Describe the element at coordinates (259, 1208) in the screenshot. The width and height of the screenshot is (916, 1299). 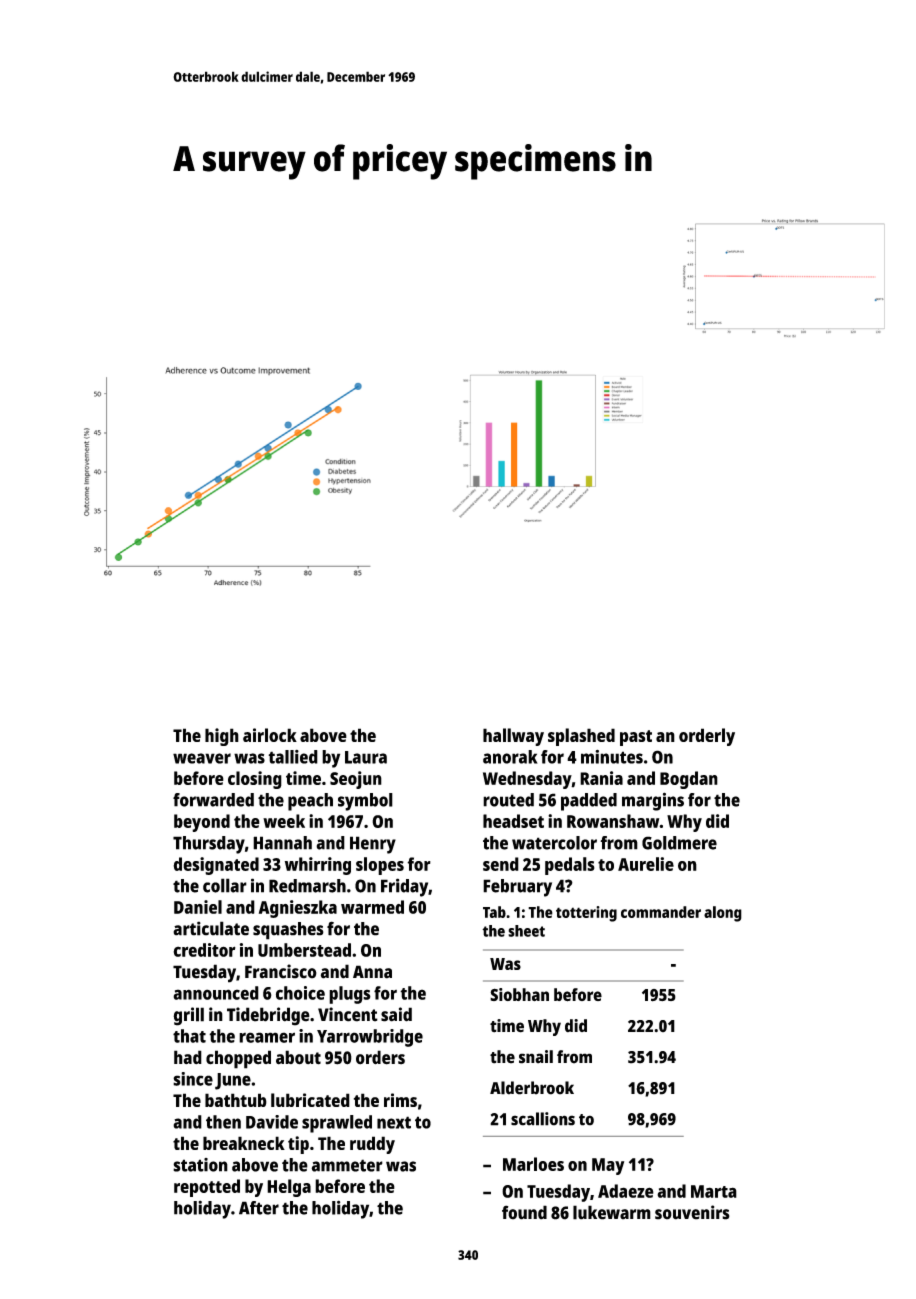
I see `After` at that location.
